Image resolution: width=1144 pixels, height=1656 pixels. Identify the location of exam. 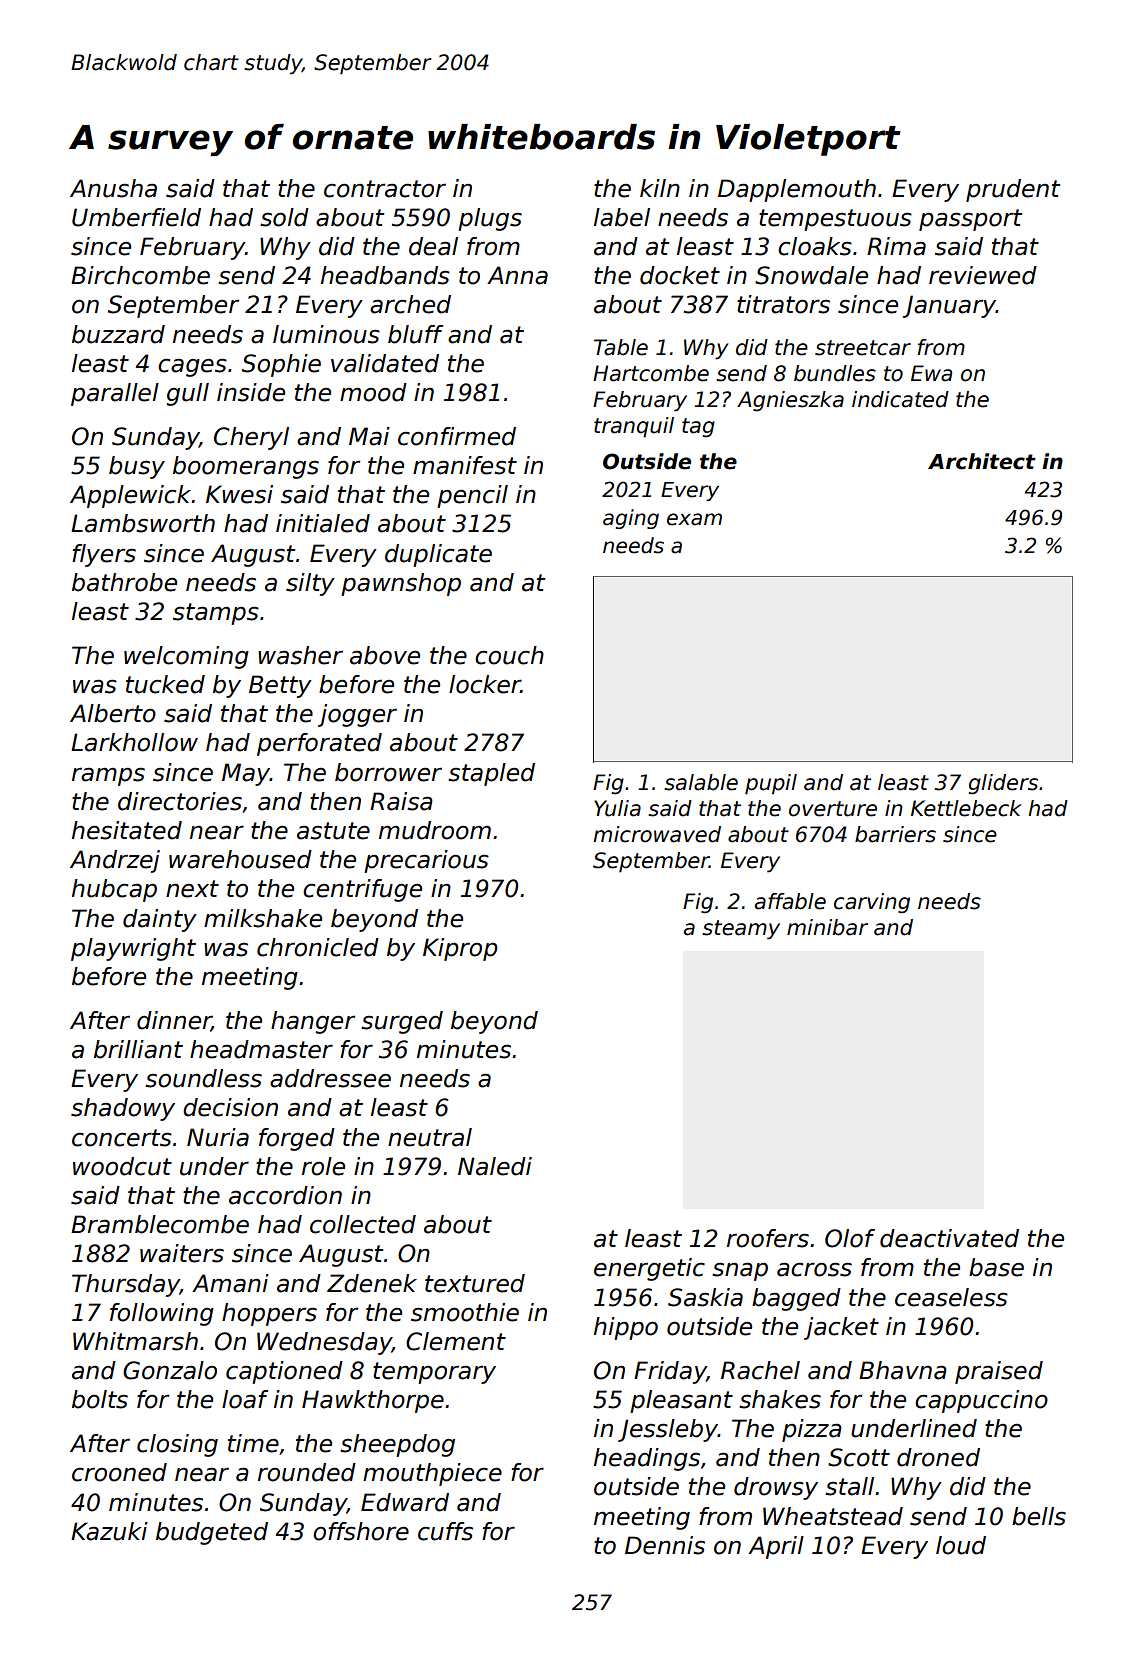
(694, 519).
